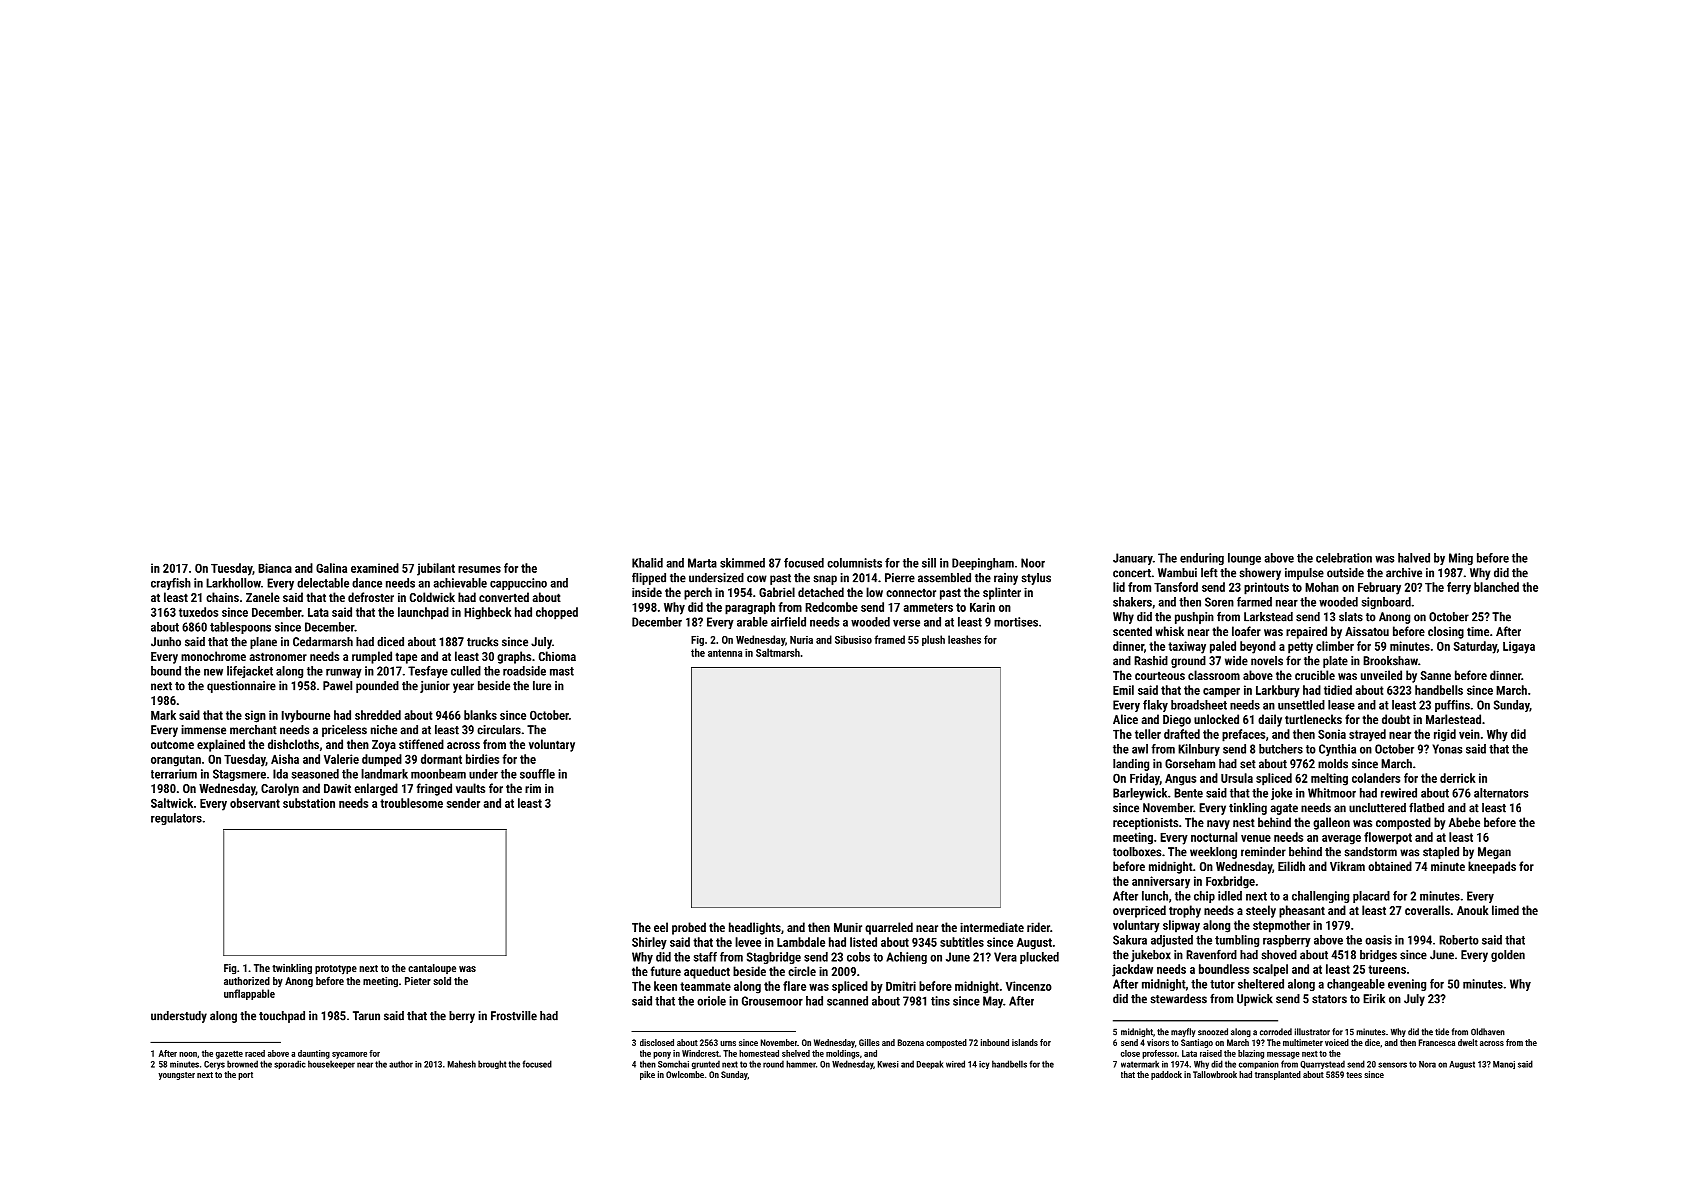  What do you see at coordinates (275, 568) in the document?
I see `Bianca` at bounding box center [275, 568].
